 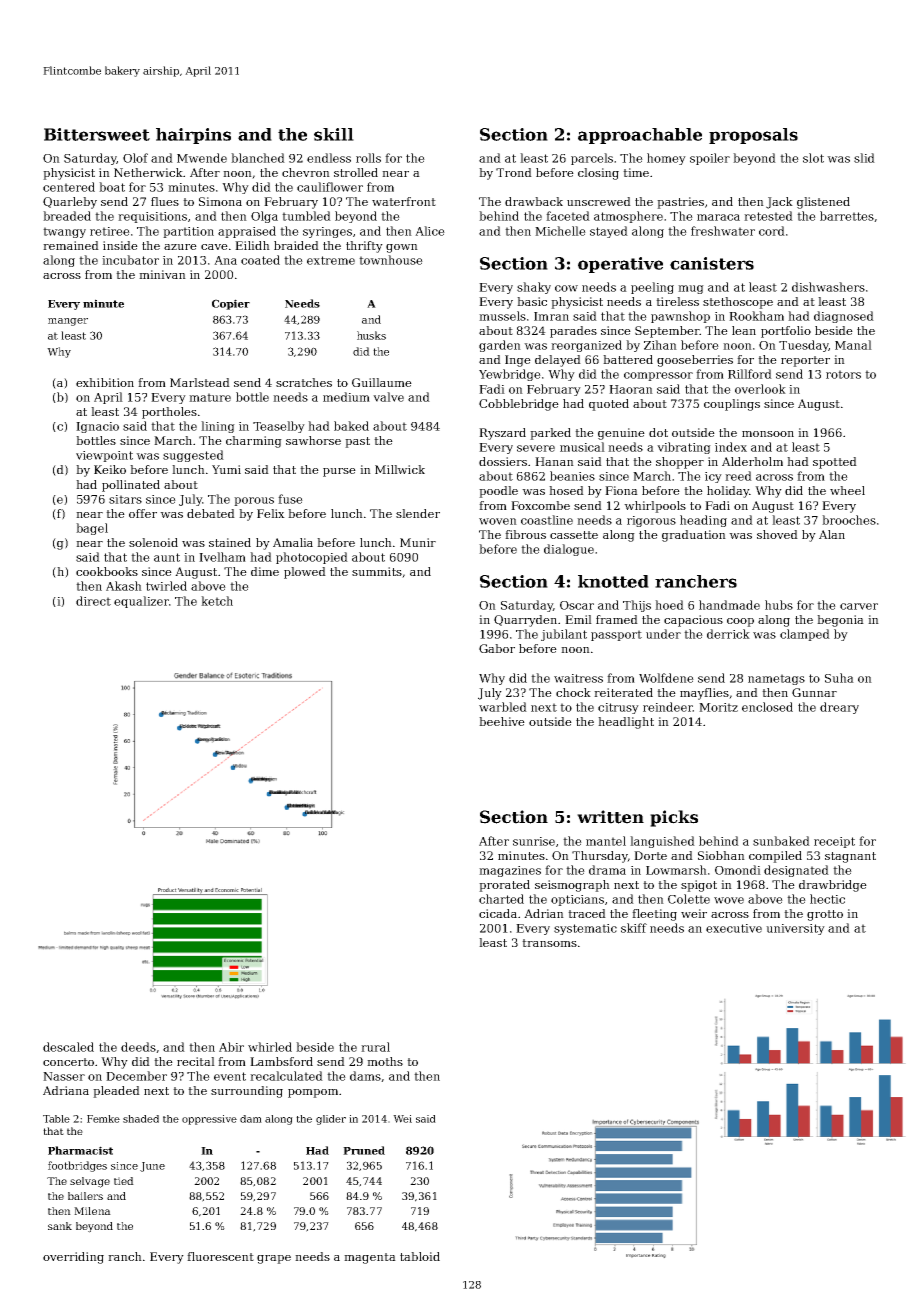 What do you see at coordinates (504, 886) in the screenshot?
I see `prorated` at bounding box center [504, 886].
